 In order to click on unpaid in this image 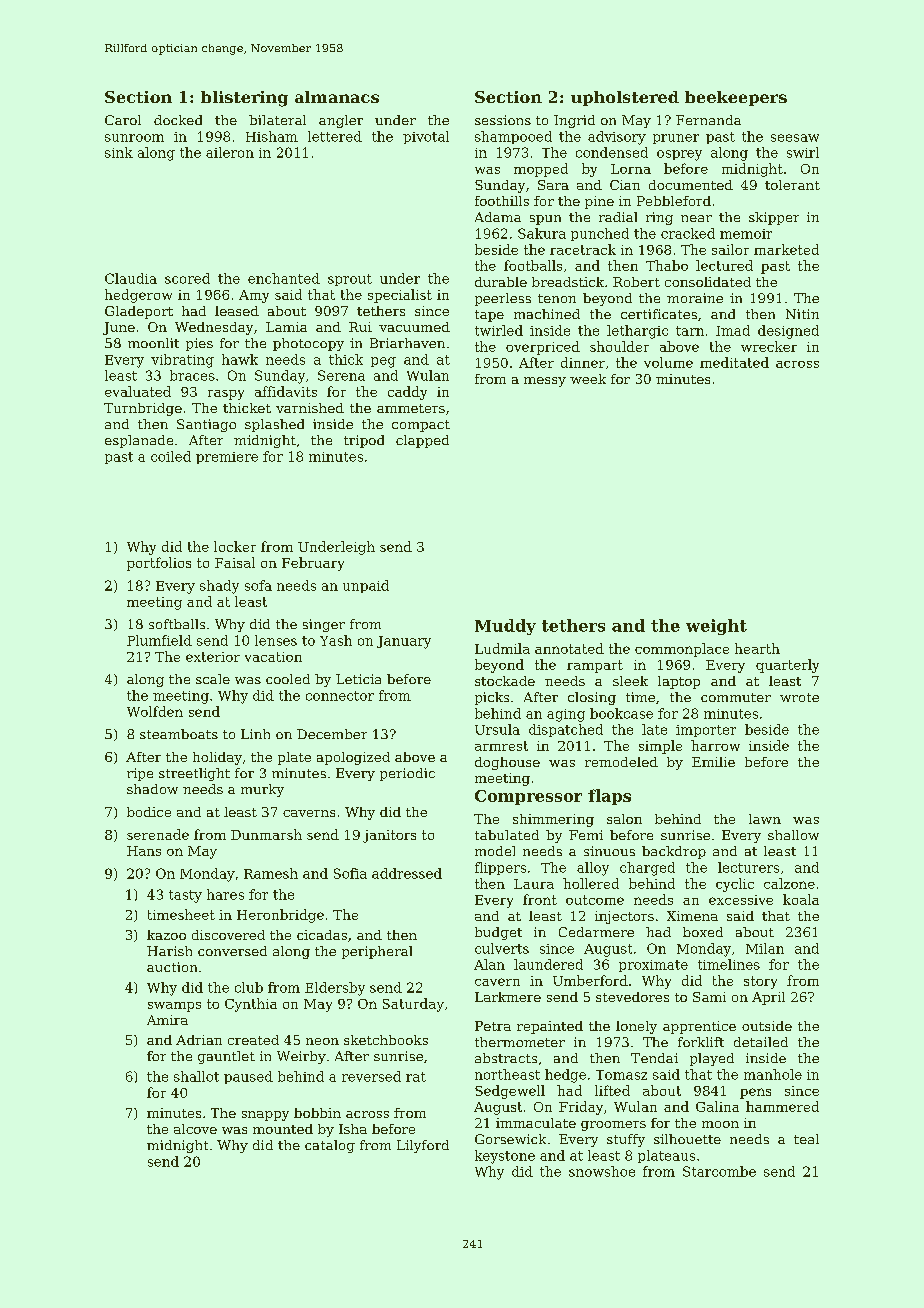, I will do `click(366, 586)`.
